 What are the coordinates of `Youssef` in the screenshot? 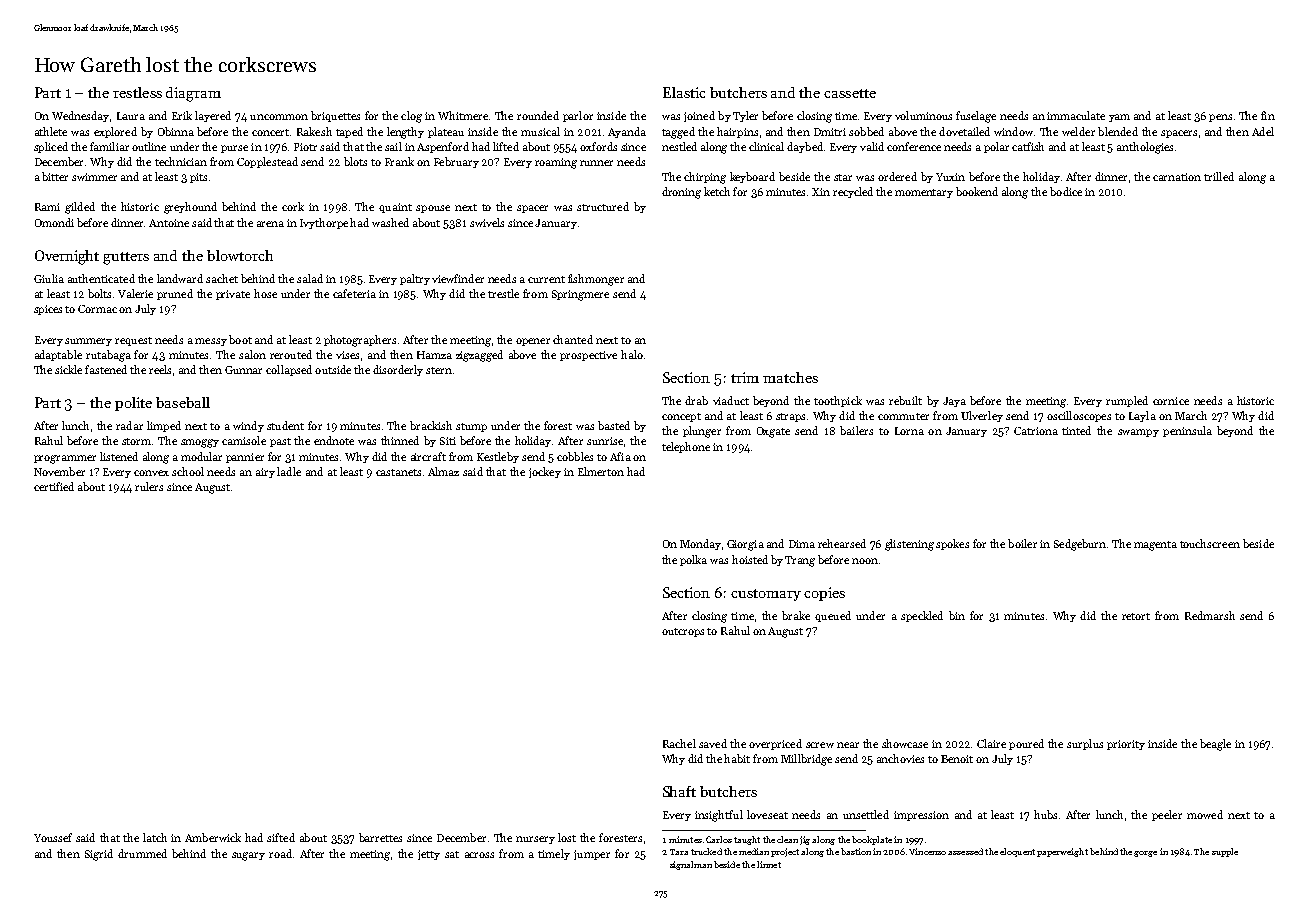 It's located at (53, 837).
